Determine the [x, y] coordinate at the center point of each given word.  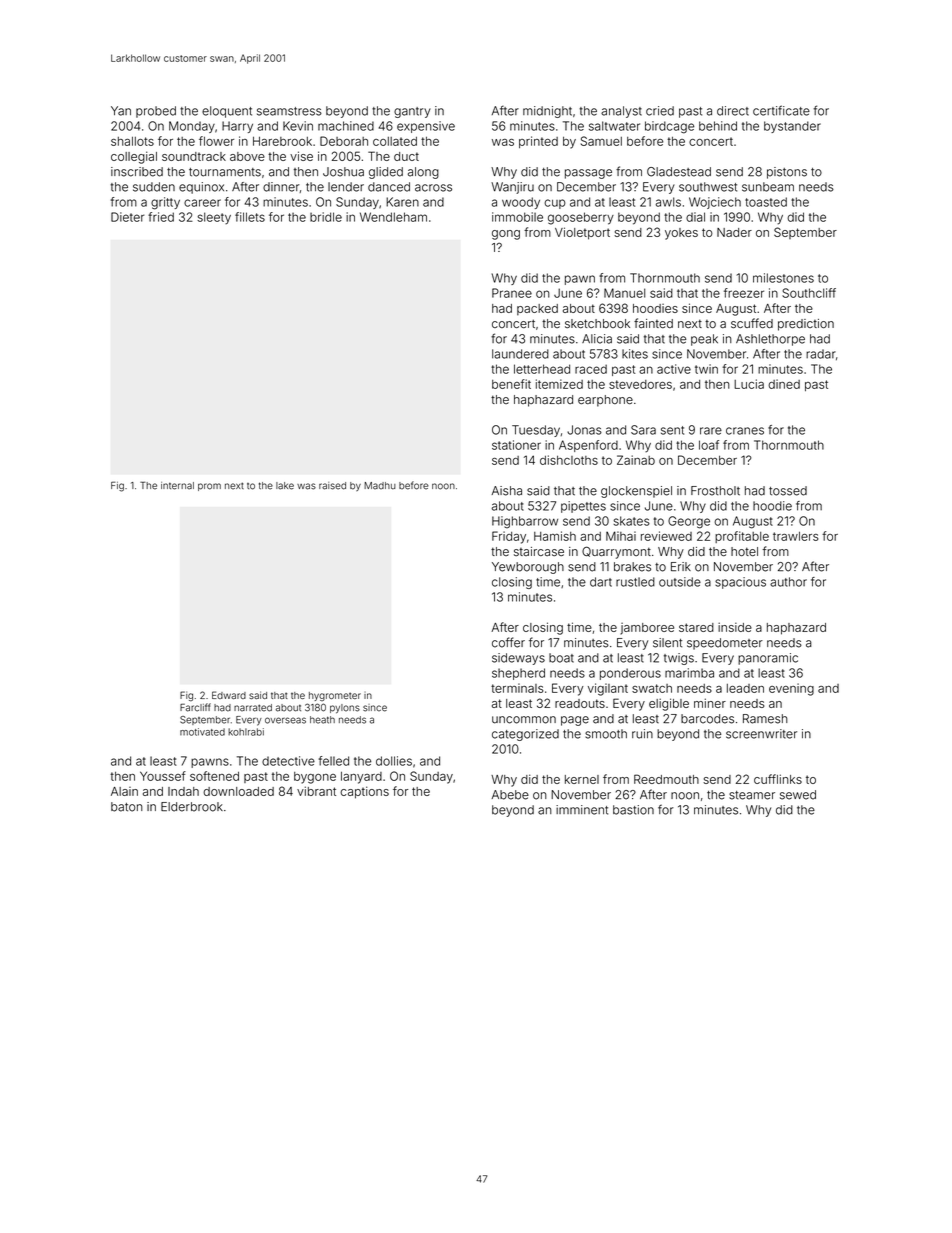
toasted [766, 202]
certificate [781, 110]
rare [711, 431]
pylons [345, 709]
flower [216, 141]
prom [209, 487]
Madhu [380, 486]
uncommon [524, 720]
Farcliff [195, 707]
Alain [124, 791]
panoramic [768, 659]
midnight [547, 112]
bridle [326, 217]
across [433, 188]
